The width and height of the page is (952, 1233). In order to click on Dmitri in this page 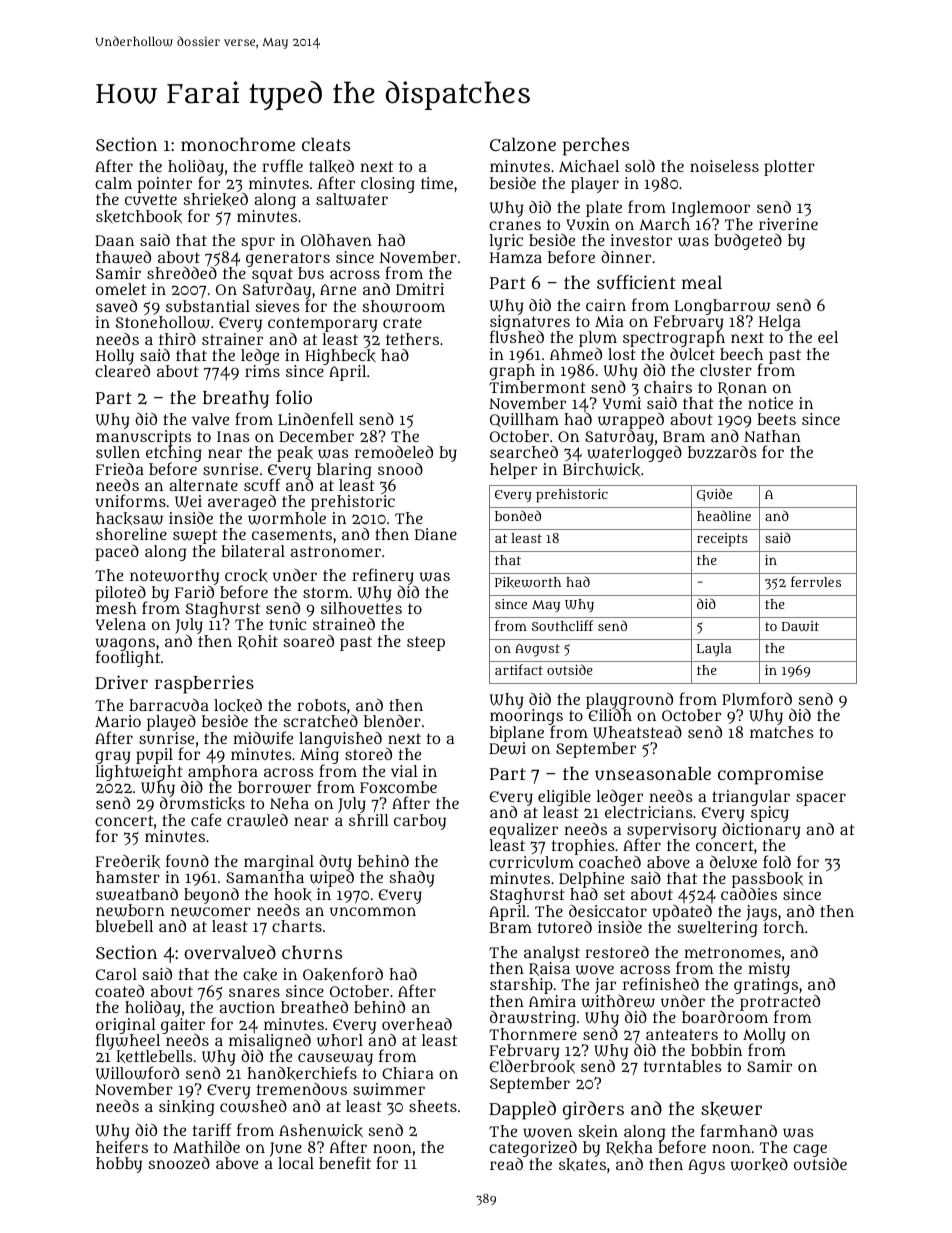, I will do `click(420, 289)`.
